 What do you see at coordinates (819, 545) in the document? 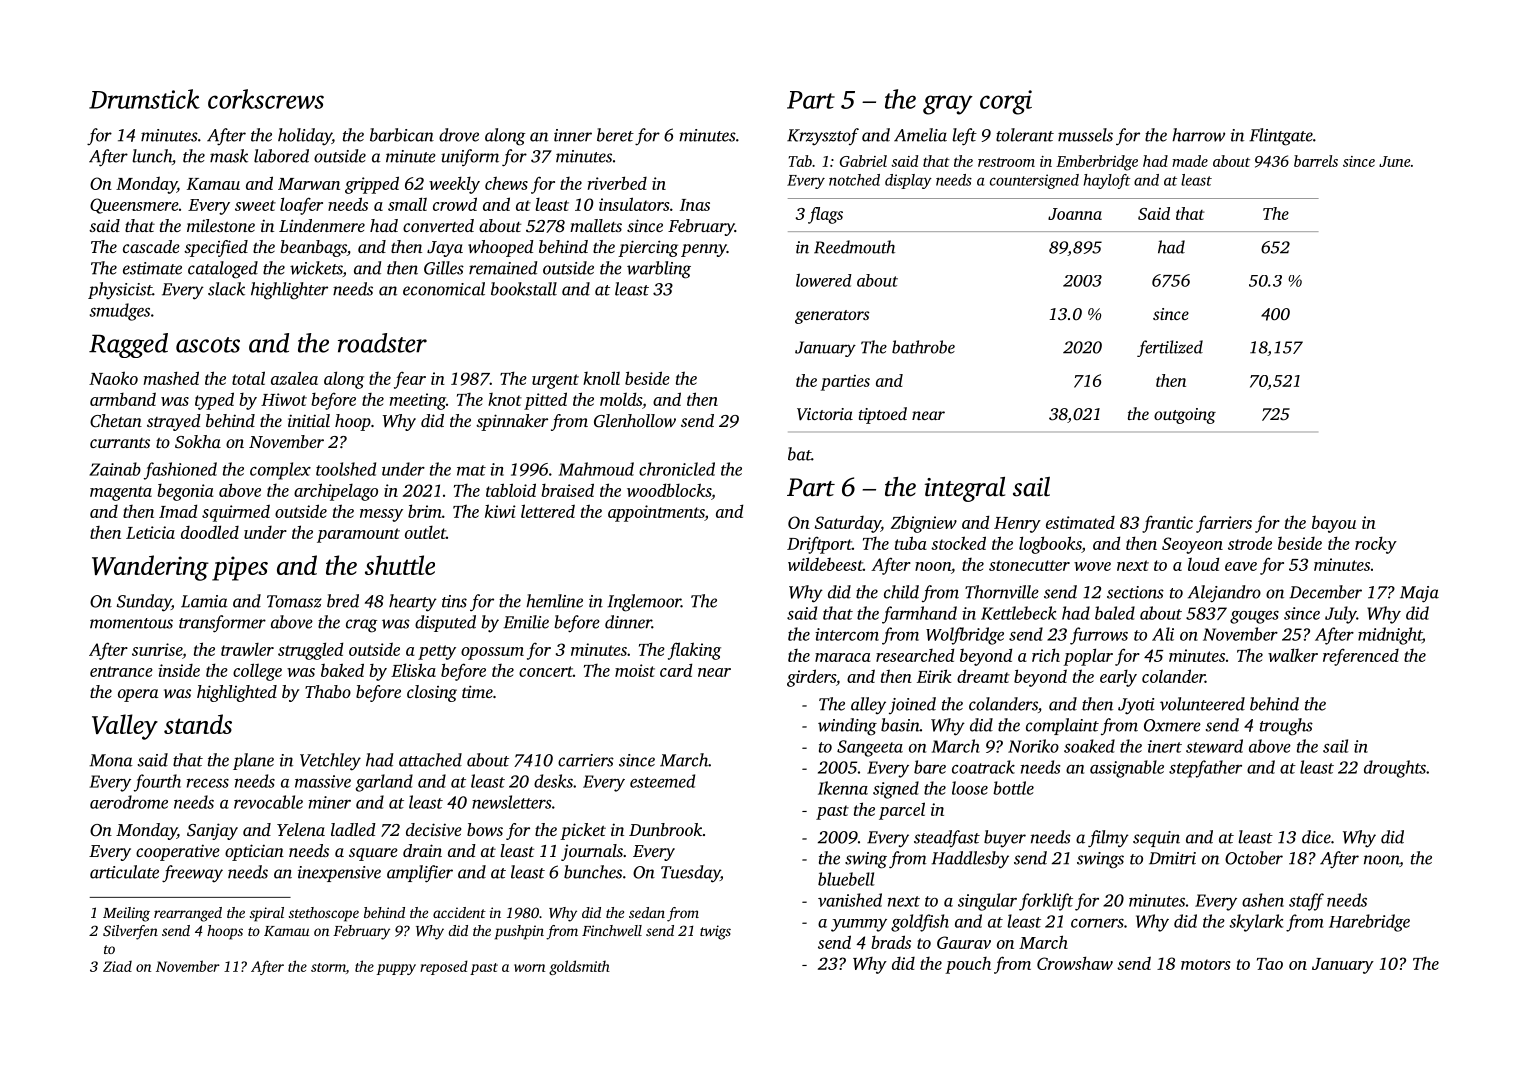
I see `Driftport` at bounding box center [819, 545].
